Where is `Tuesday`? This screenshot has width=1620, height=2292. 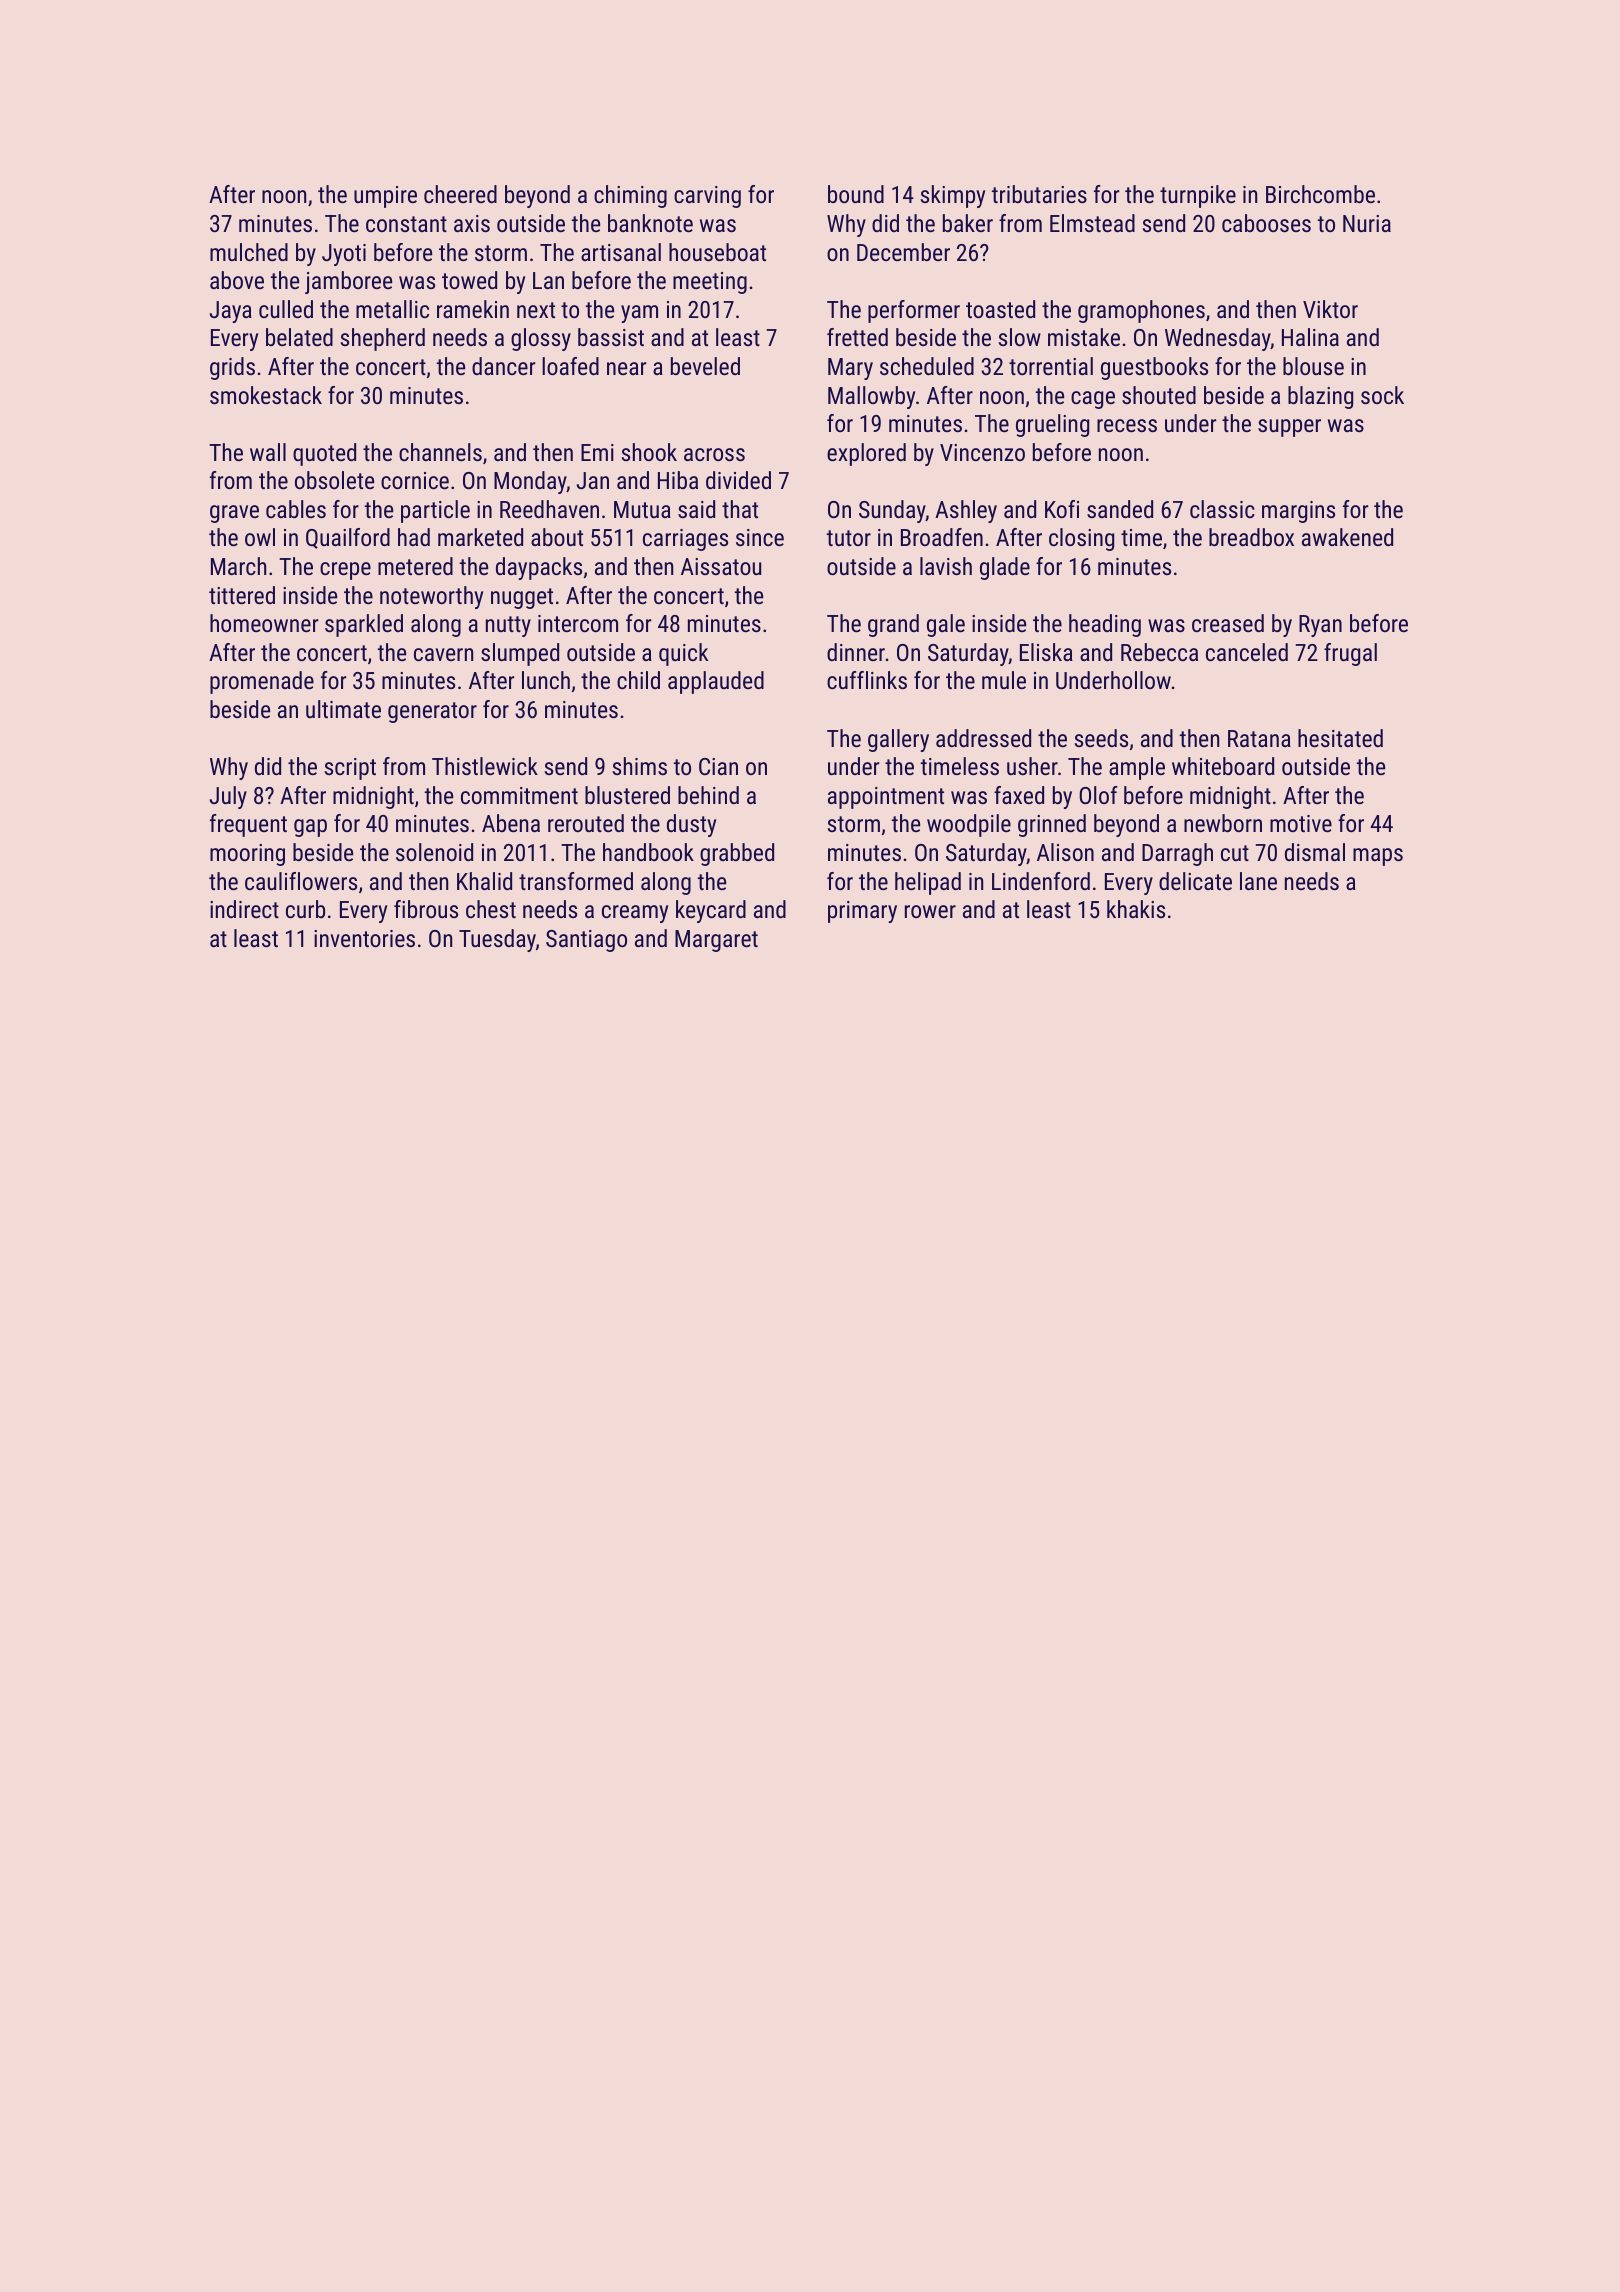
Tuesday is located at coordinates (497, 940).
